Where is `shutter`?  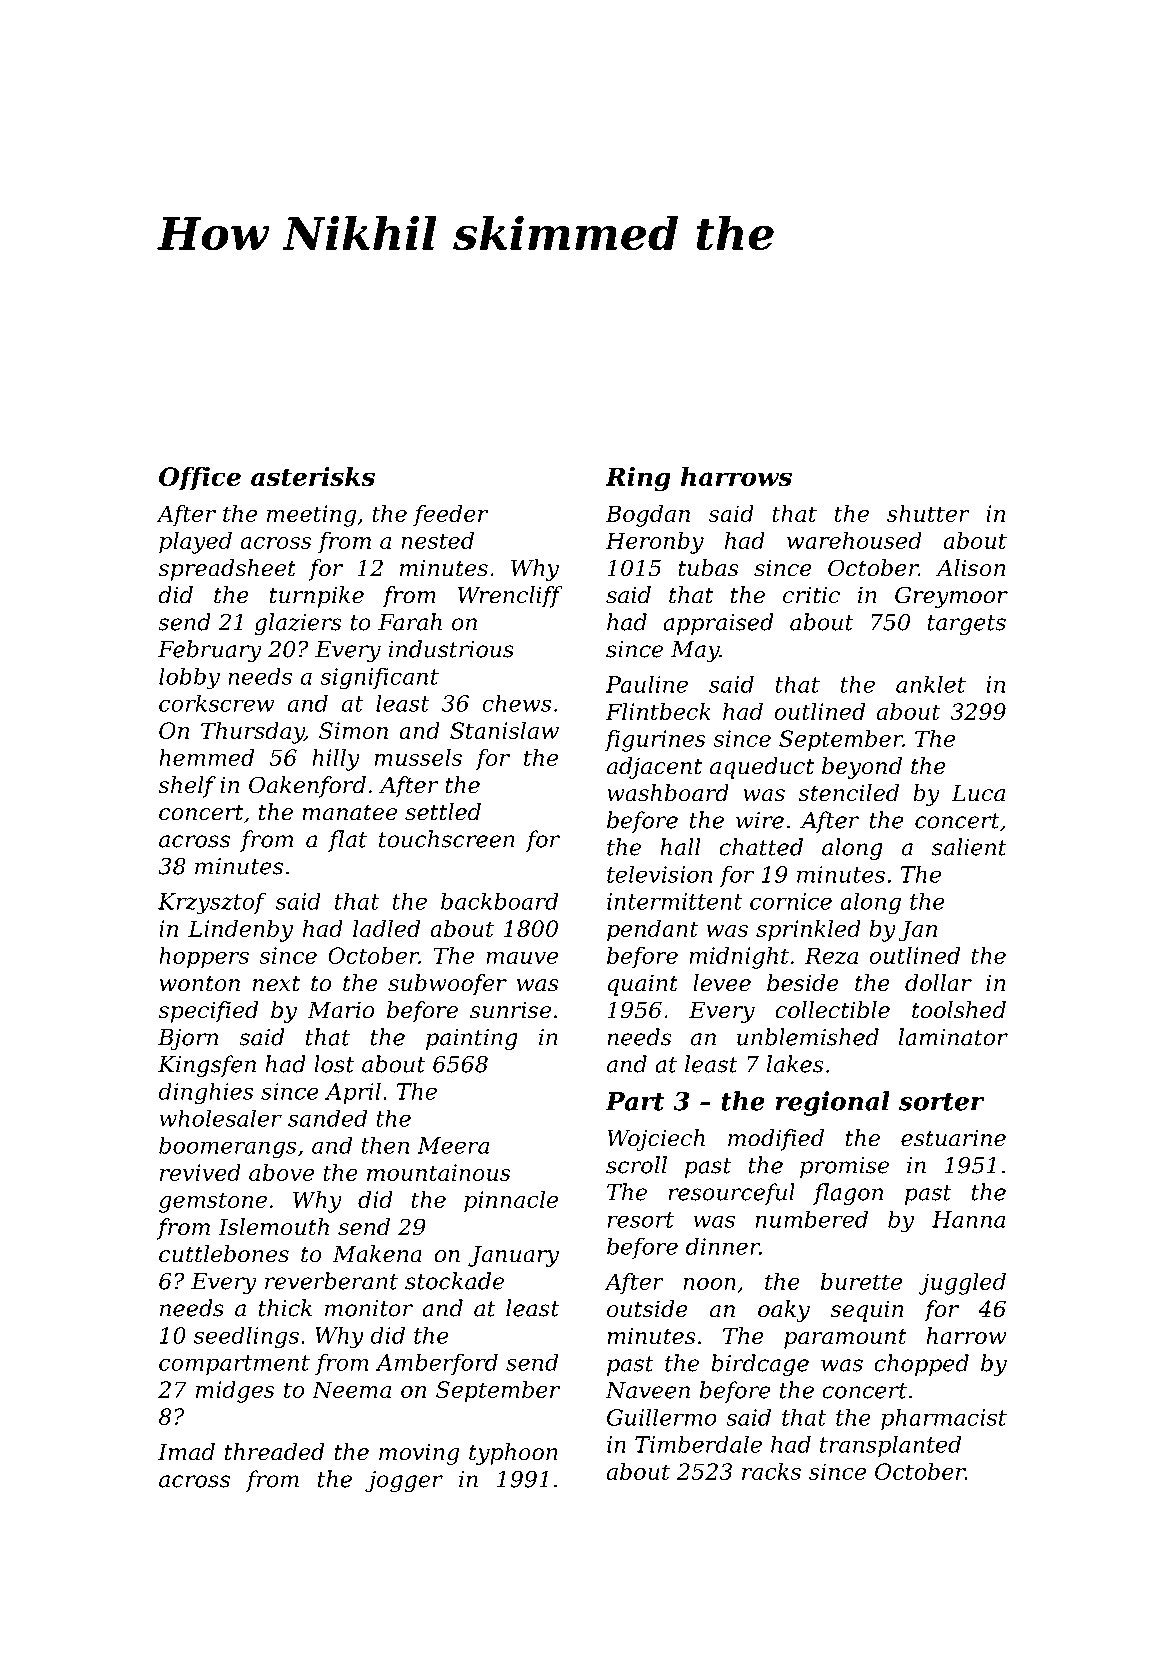
shutter is located at coordinates (928, 513).
